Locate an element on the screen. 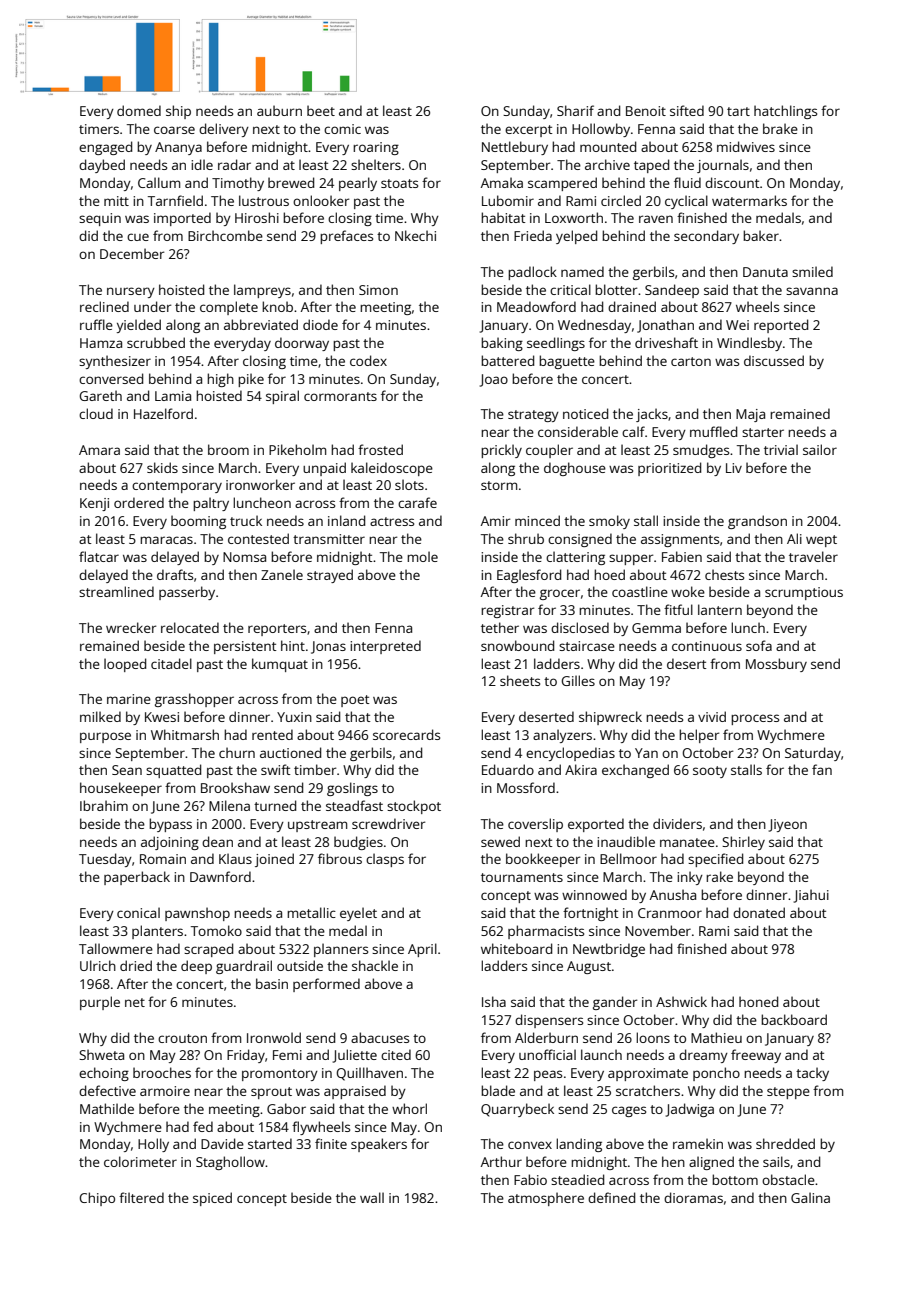 Image resolution: width=924 pixels, height=1308 pixels. wall is located at coordinates (372, 1197).
